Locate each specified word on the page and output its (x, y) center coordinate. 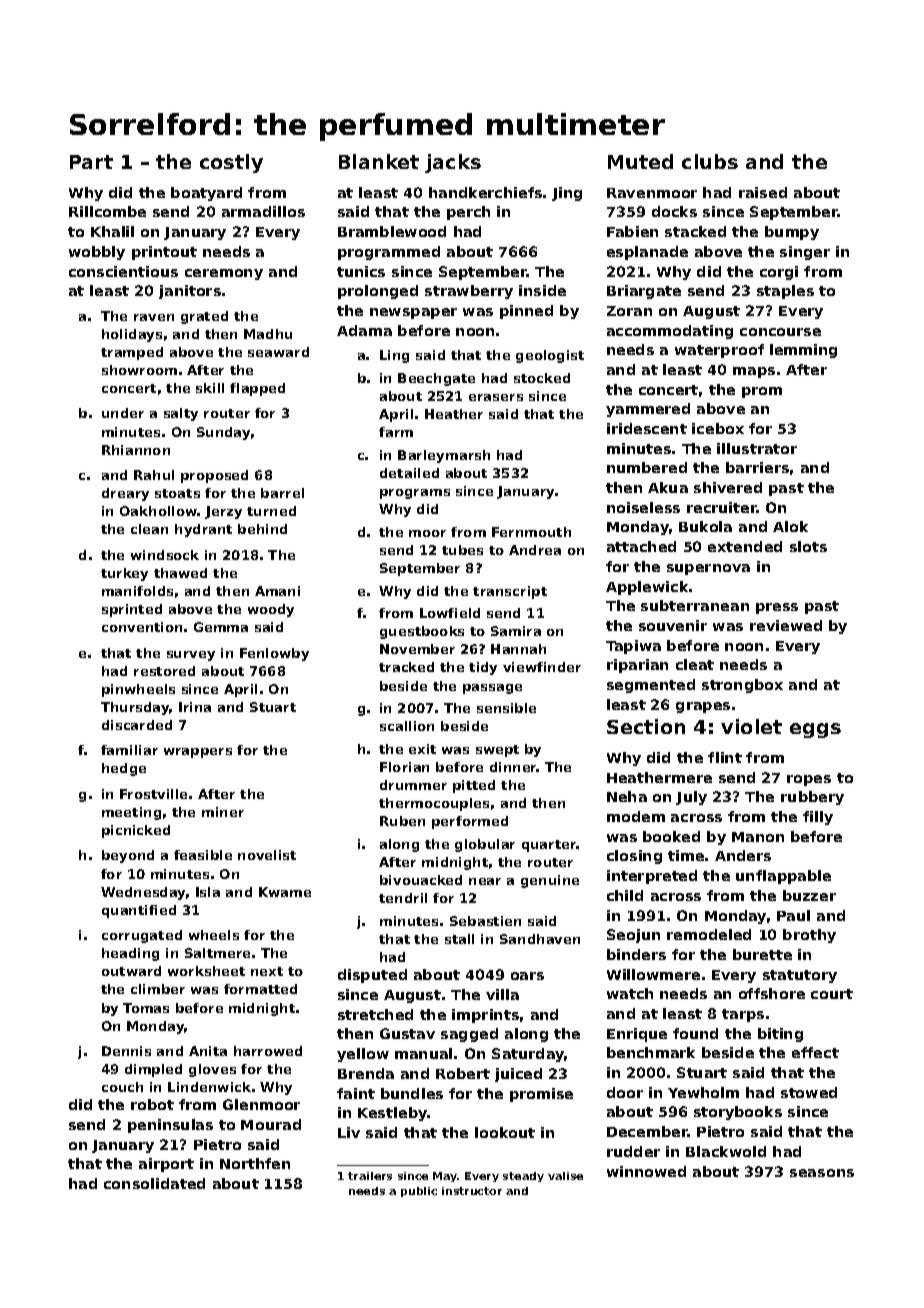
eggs (815, 730)
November (417, 649)
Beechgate (436, 379)
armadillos (263, 211)
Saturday (528, 1055)
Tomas (146, 1008)
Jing (567, 194)
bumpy (792, 233)
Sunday (223, 433)
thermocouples (434, 804)
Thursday (135, 708)
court (832, 994)
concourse (780, 332)
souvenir (673, 625)
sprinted (132, 610)
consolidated (154, 1183)
